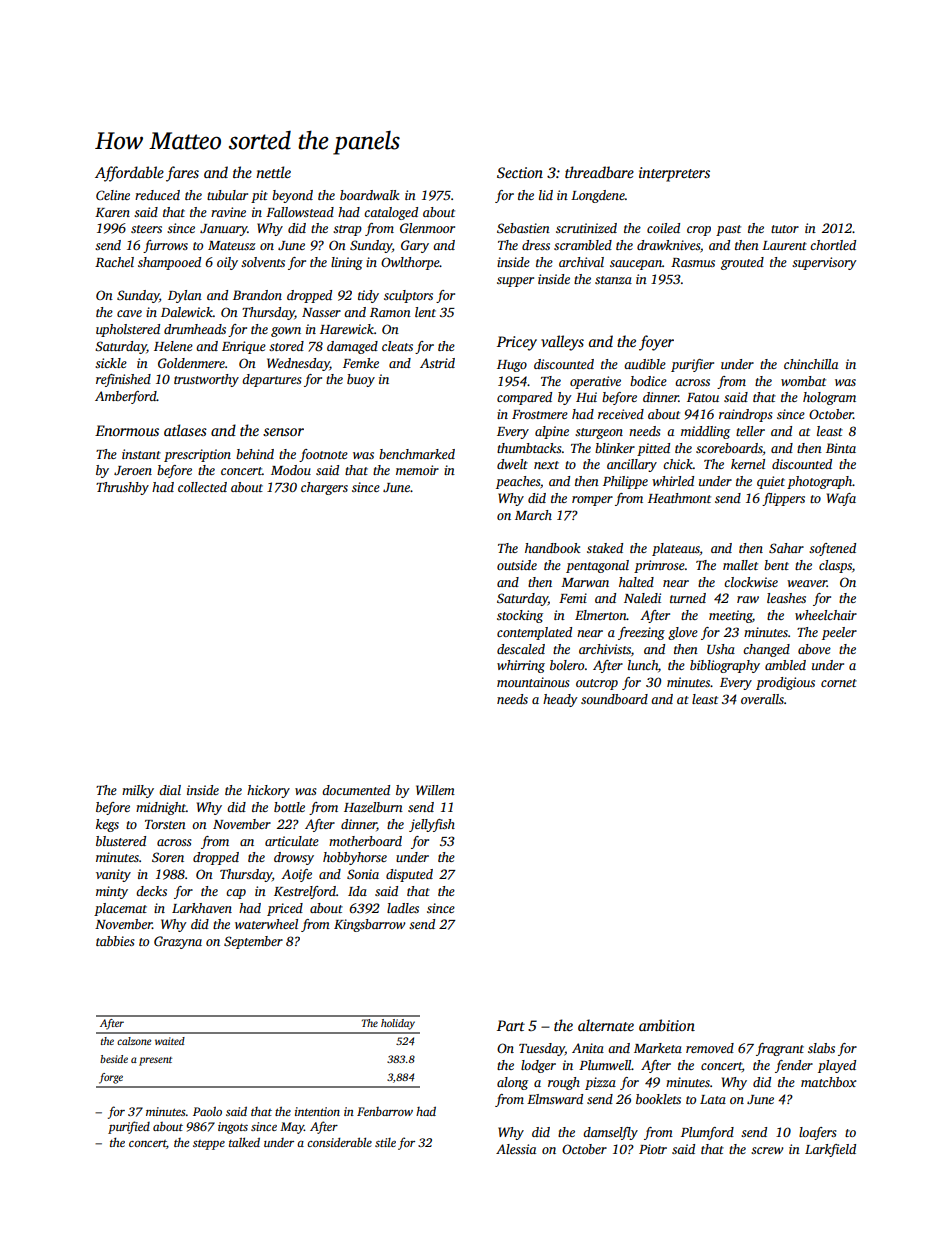  Describe the element at coordinates (520, 172) in the screenshot. I see `Section` at that location.
